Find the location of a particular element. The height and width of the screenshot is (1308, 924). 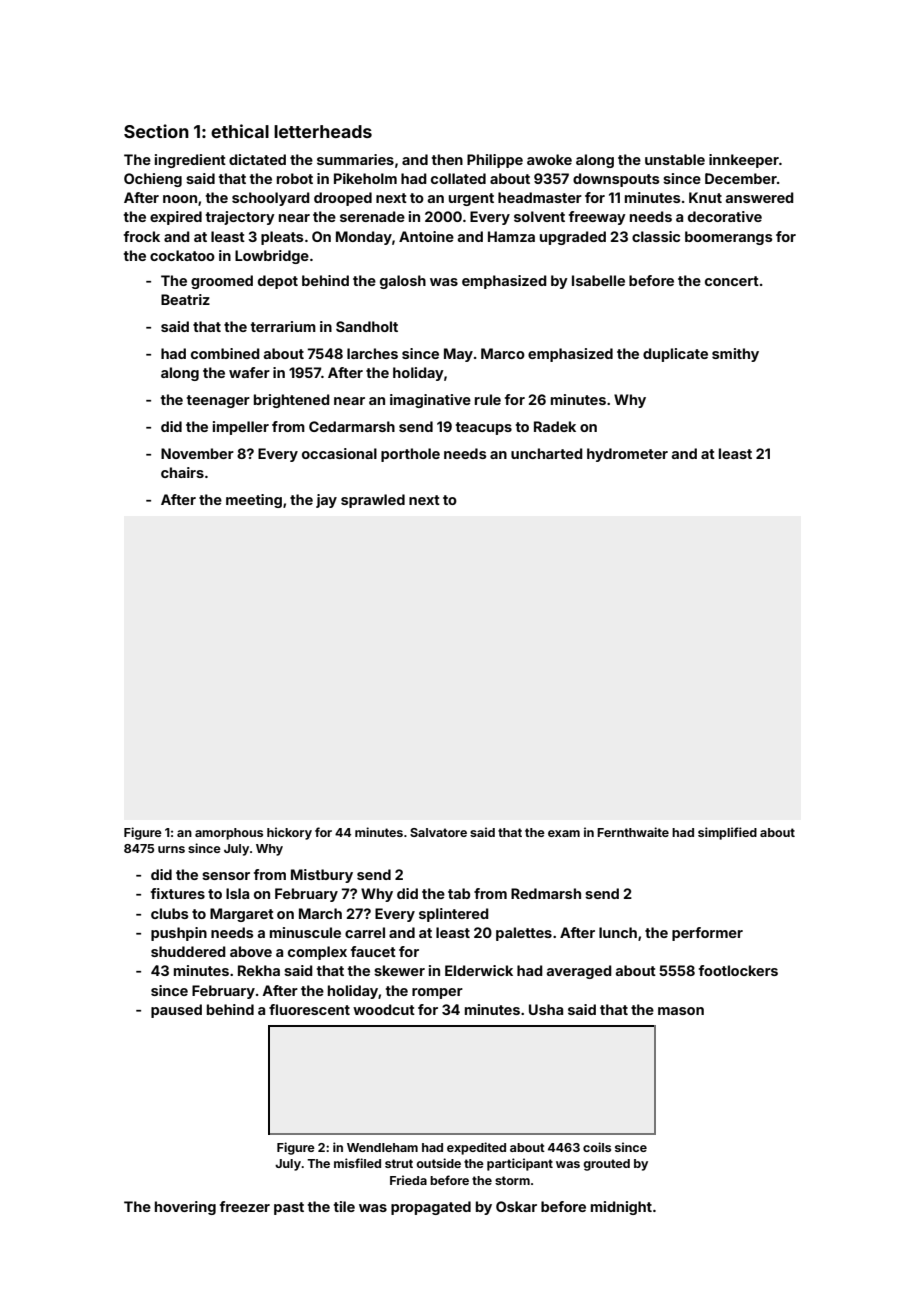

participant is located at coordinates (520, 1164).
